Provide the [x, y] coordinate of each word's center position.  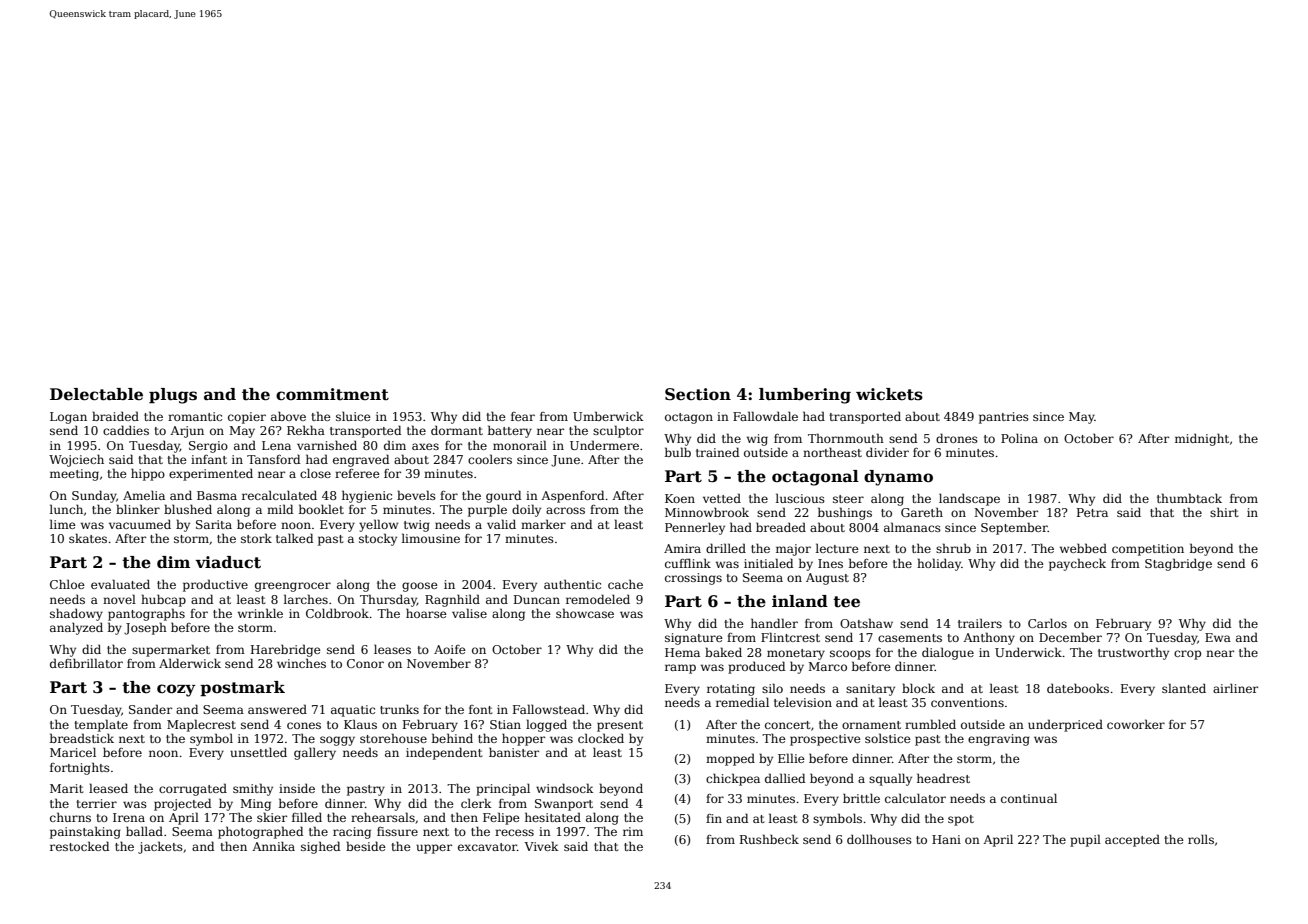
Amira [682, 548]
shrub [953, 548]
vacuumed [140, 524]
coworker [1136, 724]
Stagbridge [1178, 564]
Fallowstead [549, 709]
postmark [242, 689]
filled [307, 817]
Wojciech [76, 460]
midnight [1202, 439]
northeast [832, 452]
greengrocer [293, 587]
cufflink [688, 563]
